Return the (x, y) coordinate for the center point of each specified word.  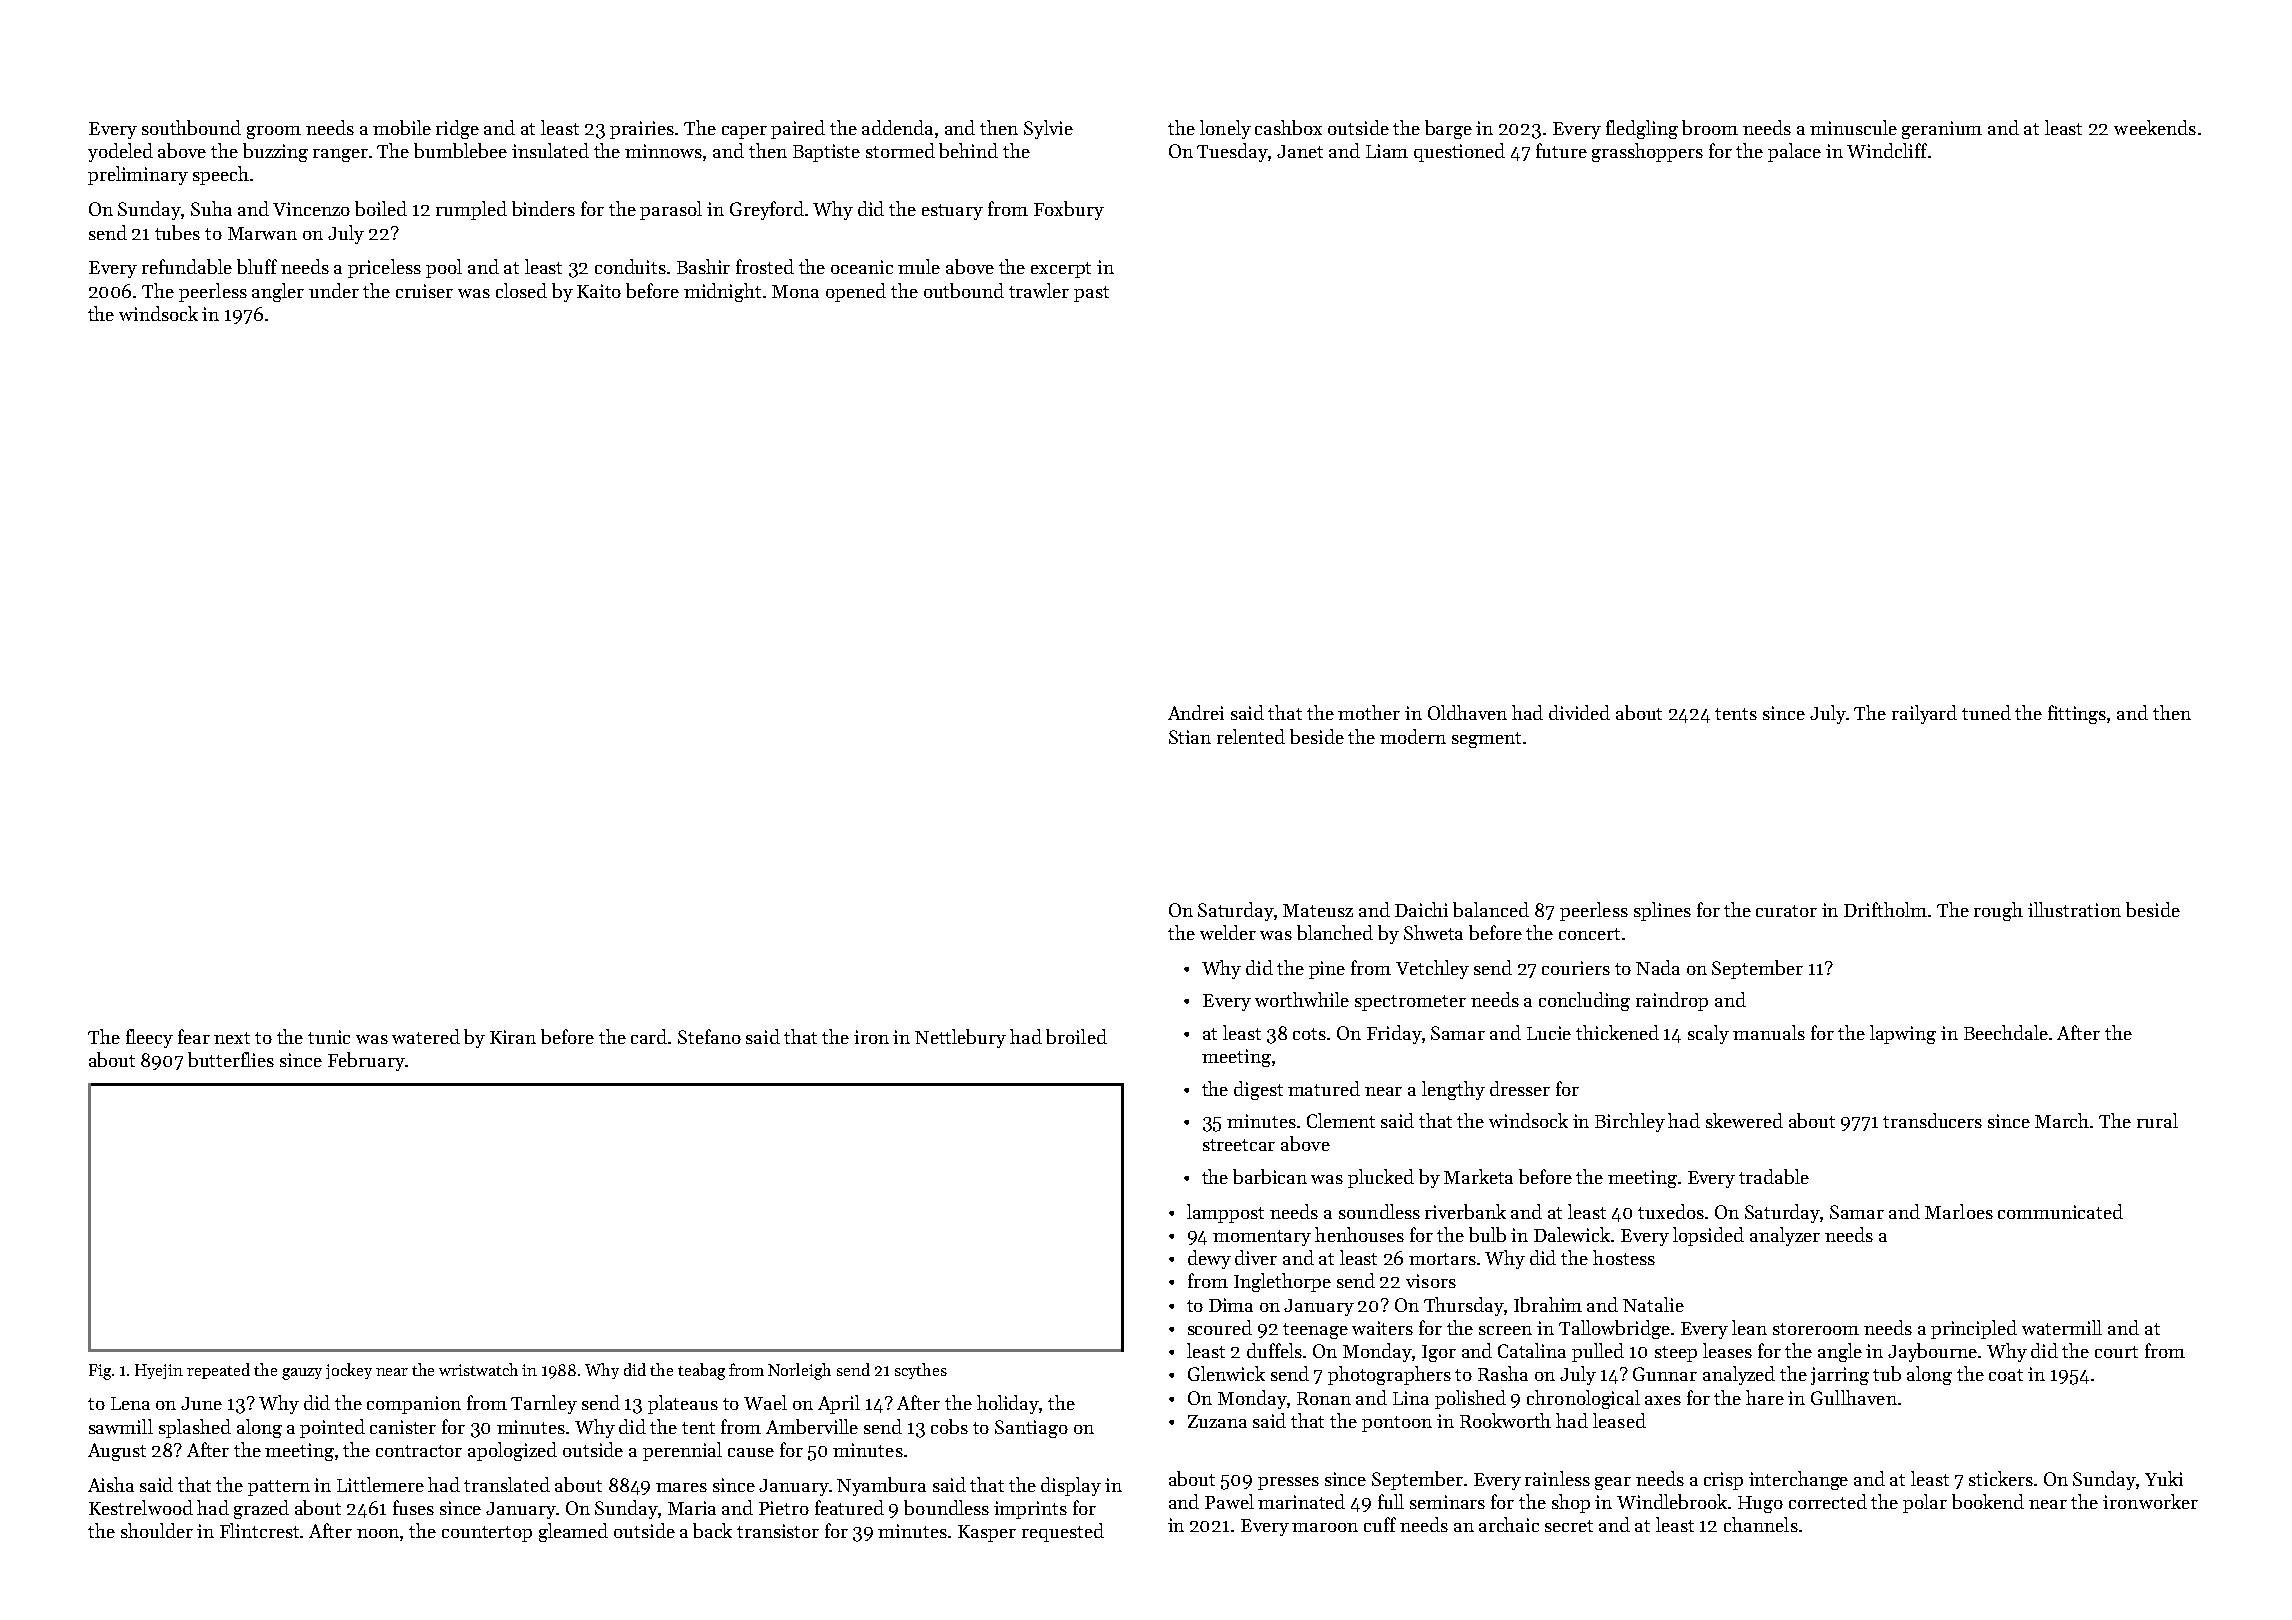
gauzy (302, 1374)
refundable (187, 266)
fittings (2077, 714)
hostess (1624, 1257)
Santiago (1031, 1429)
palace (1794, 152)
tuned (1986, 712)
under (334, 290)
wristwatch (478, 1369)
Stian (1190, 737)
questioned (1459, 152)
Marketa (1478, 1176)
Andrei (1196, 712)
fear (194, 1036)
